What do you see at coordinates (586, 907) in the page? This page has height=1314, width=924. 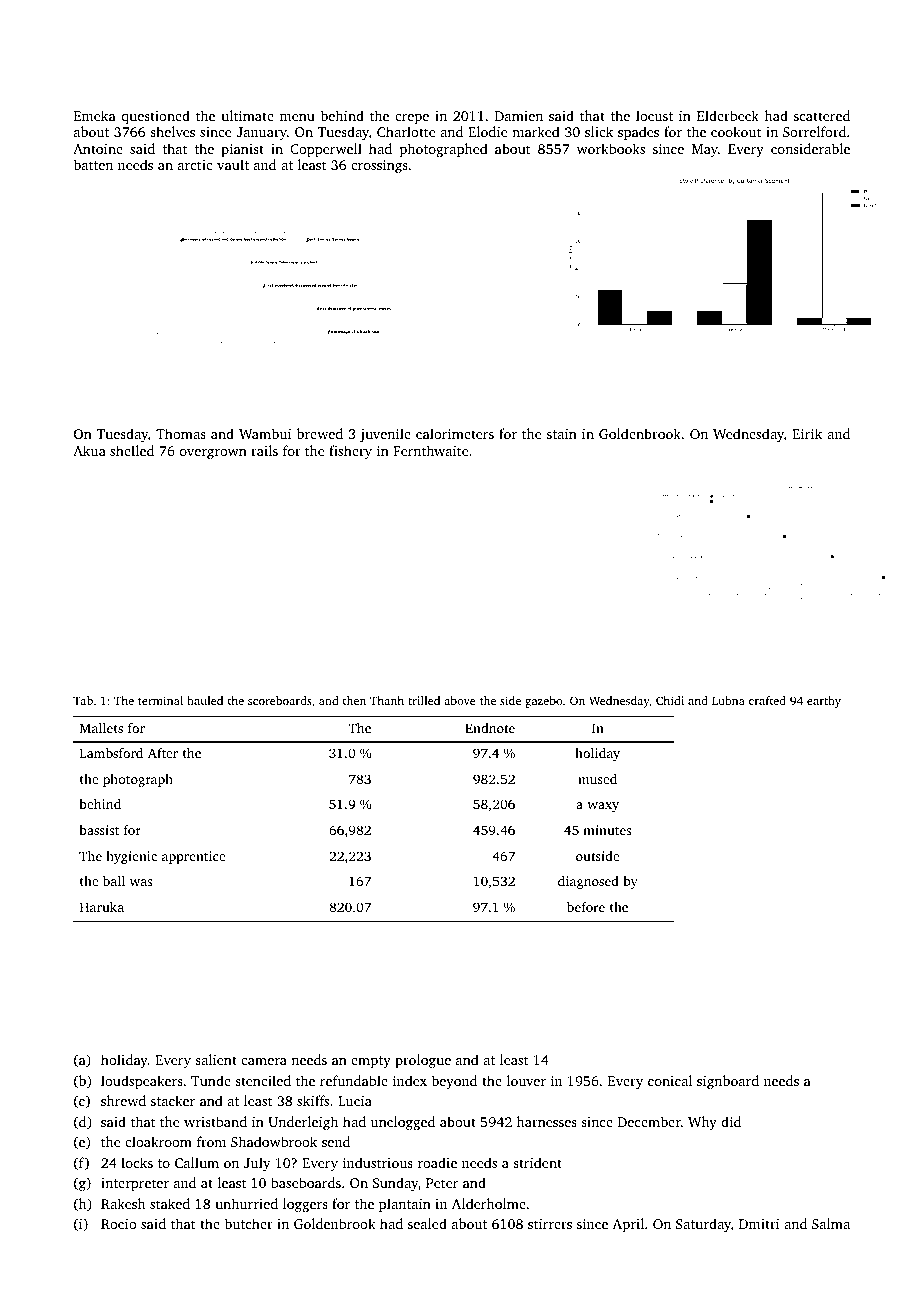 I see `before` at bounding box center [586, 907].
